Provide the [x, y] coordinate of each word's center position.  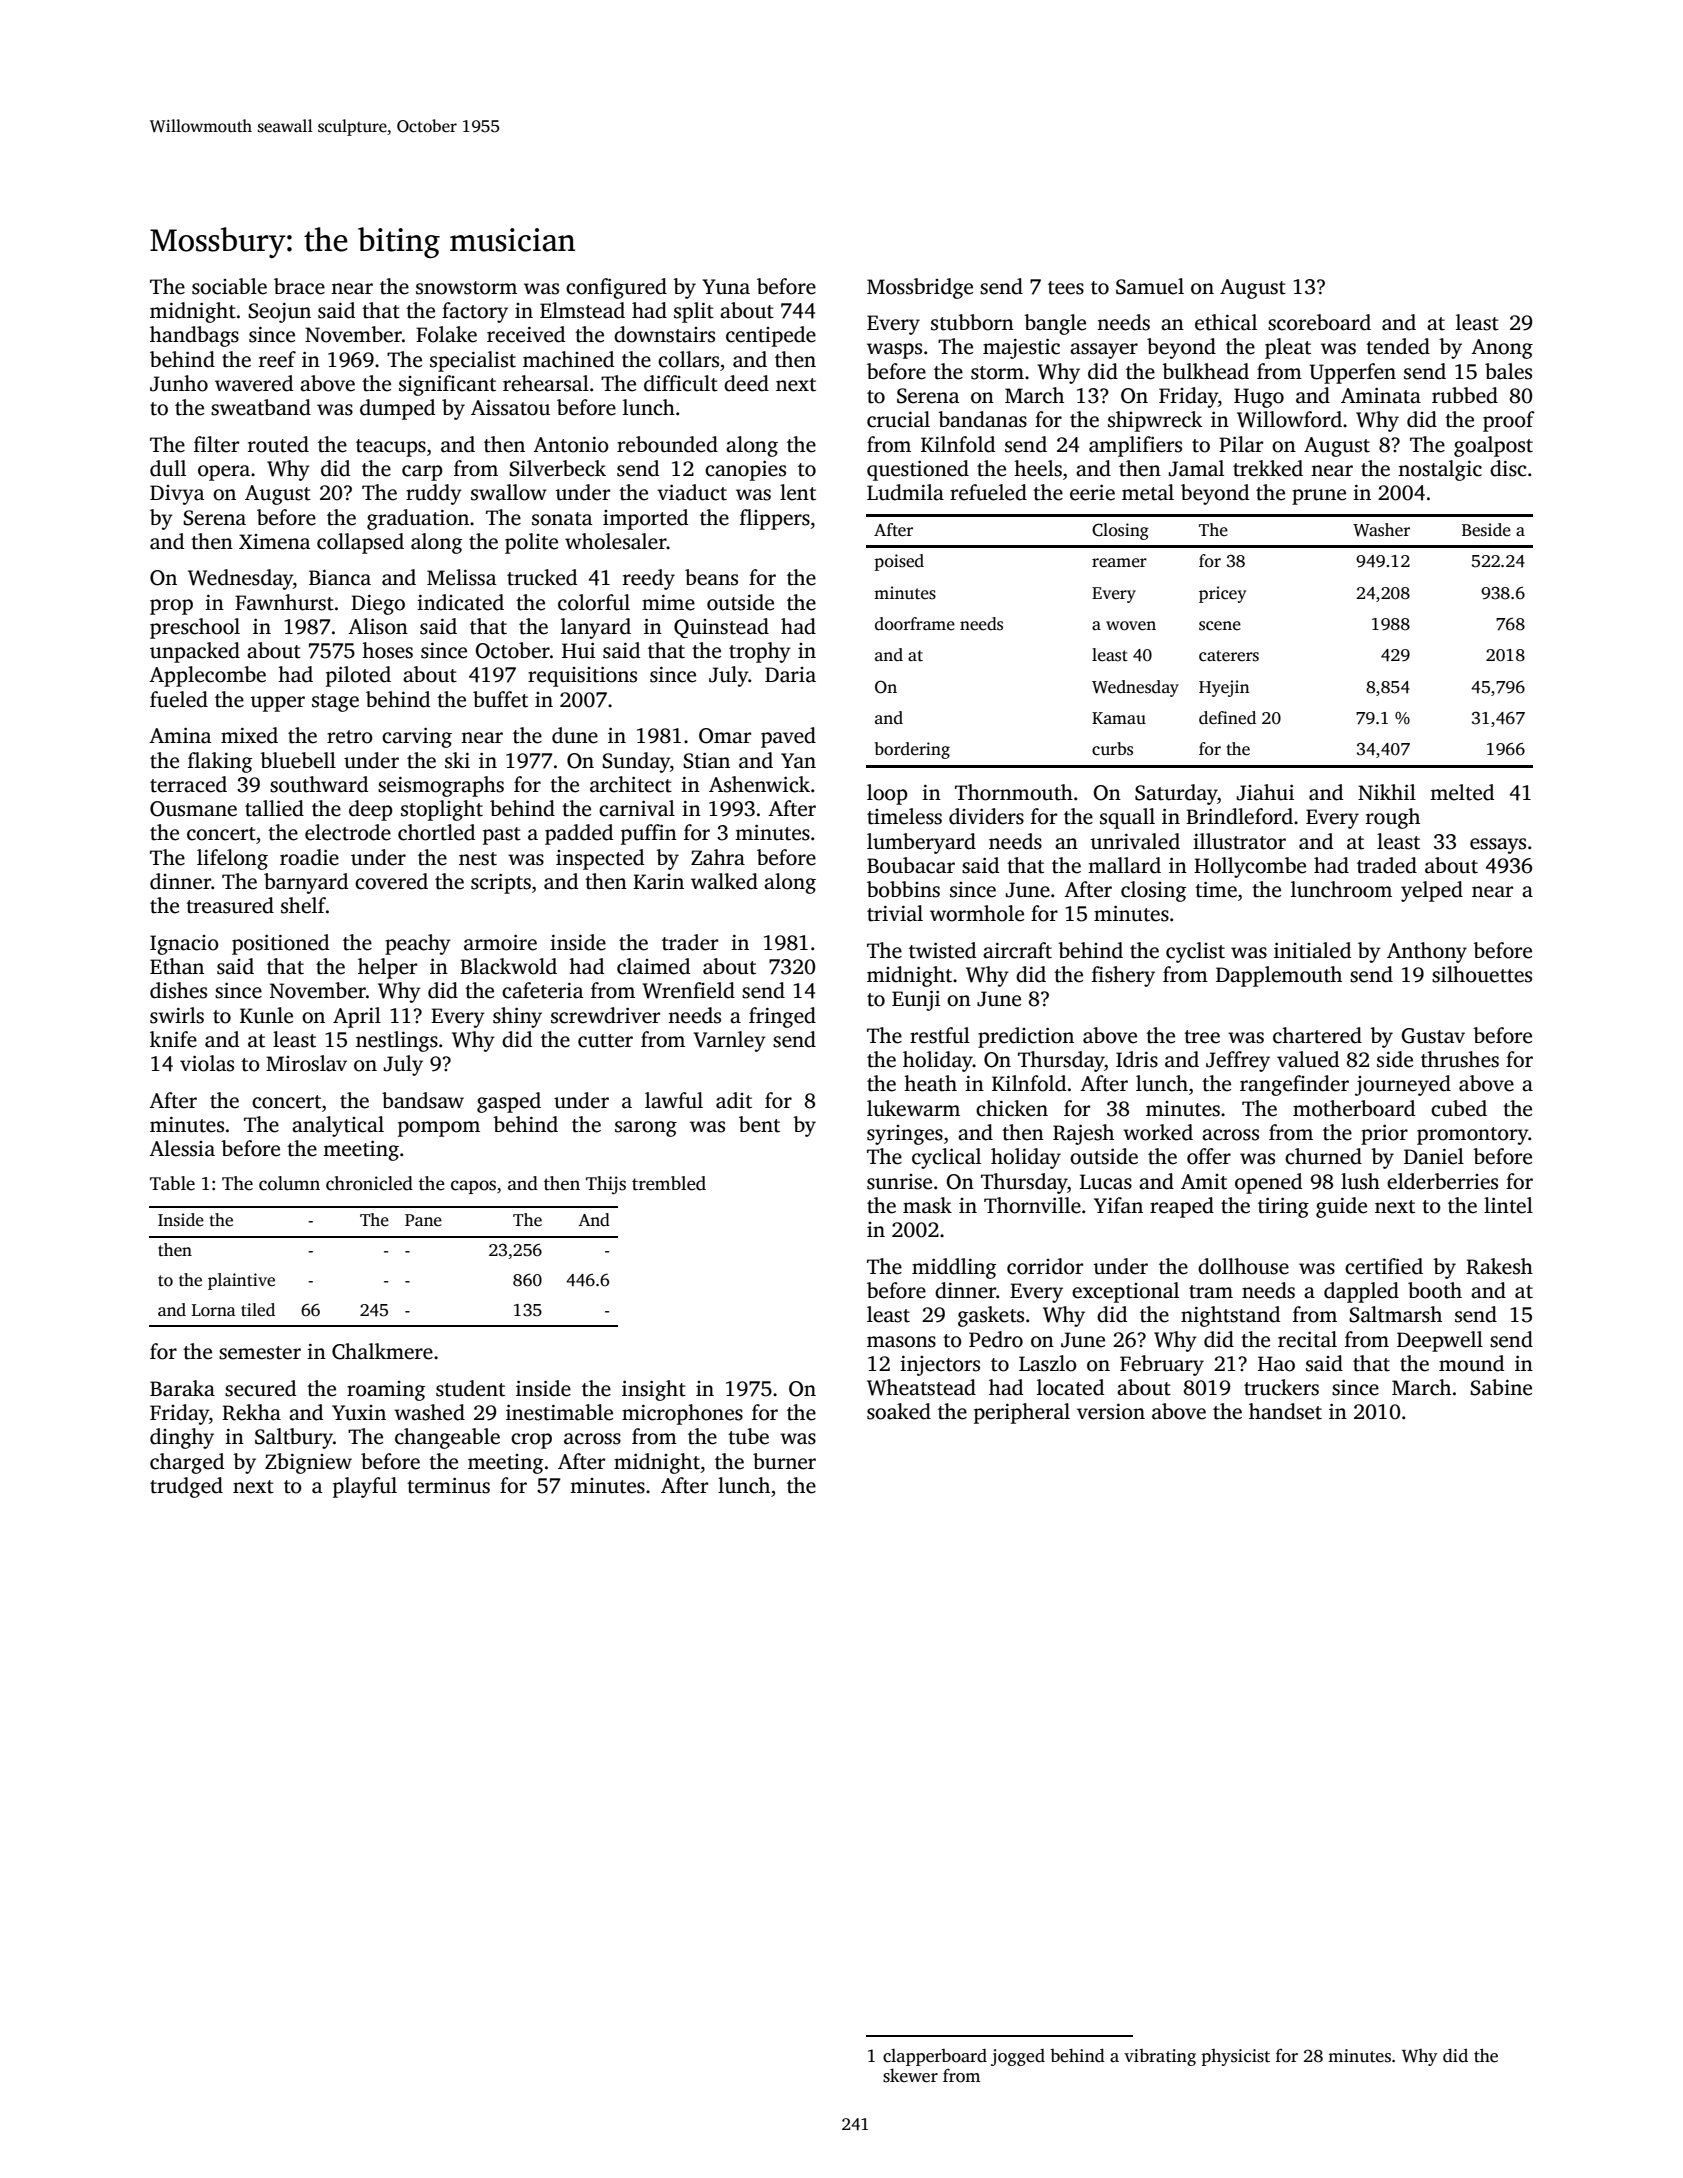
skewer [910, 2076]
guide [1341, 1207]
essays [1498, 846]
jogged [1018, 2057]
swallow [509, 492]
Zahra [718, 857]
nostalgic [1440, 470]
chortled [436, 832]
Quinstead [721, 628]
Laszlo [1048, 1363]
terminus [448, 1486]
